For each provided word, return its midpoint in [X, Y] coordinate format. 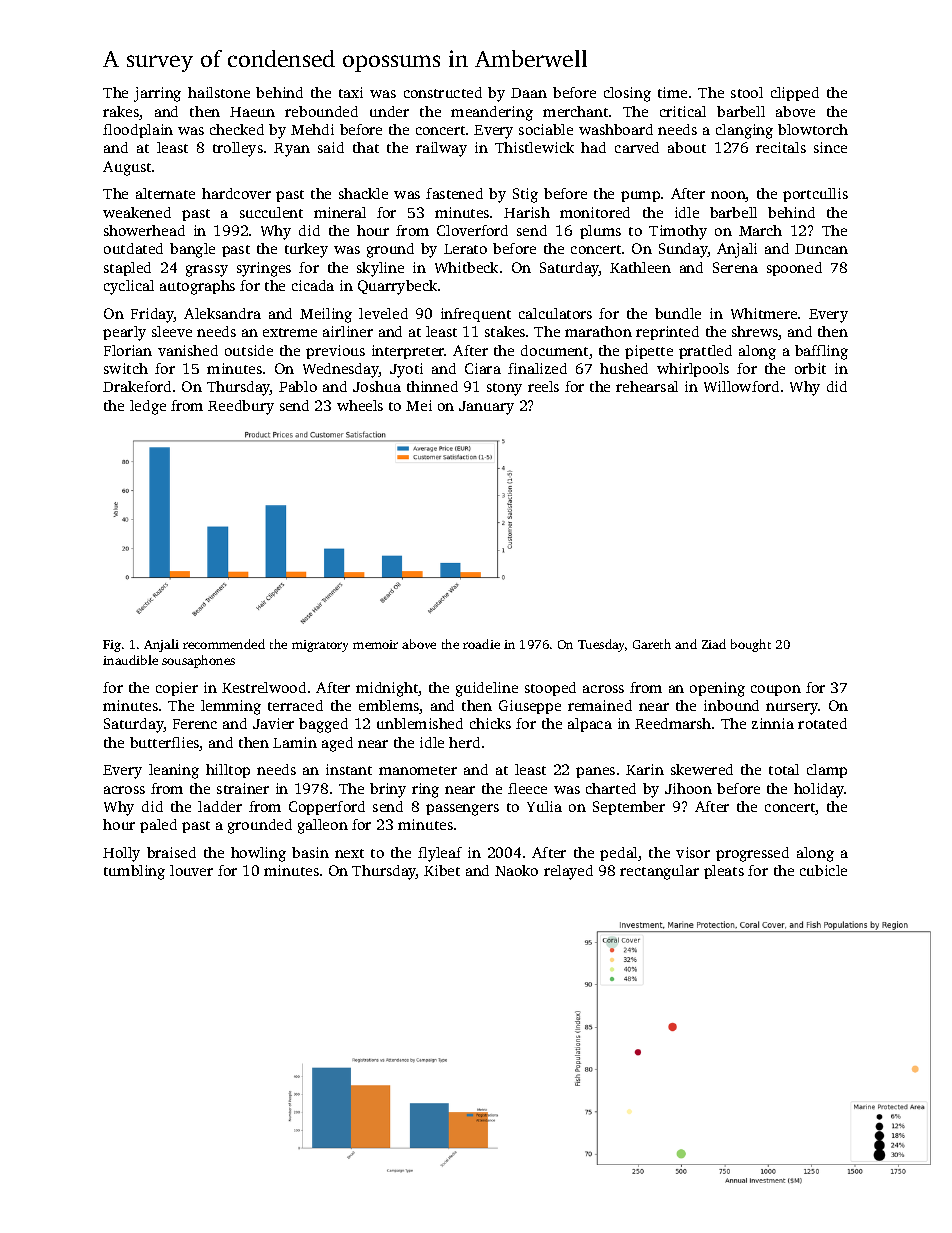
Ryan [292, 150]
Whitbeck [466, 267]
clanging [744, 131]
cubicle [823, 870]
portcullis [815, 195]
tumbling [134, 872]
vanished [188, 350]
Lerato [465, 249]
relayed [568, 872]
